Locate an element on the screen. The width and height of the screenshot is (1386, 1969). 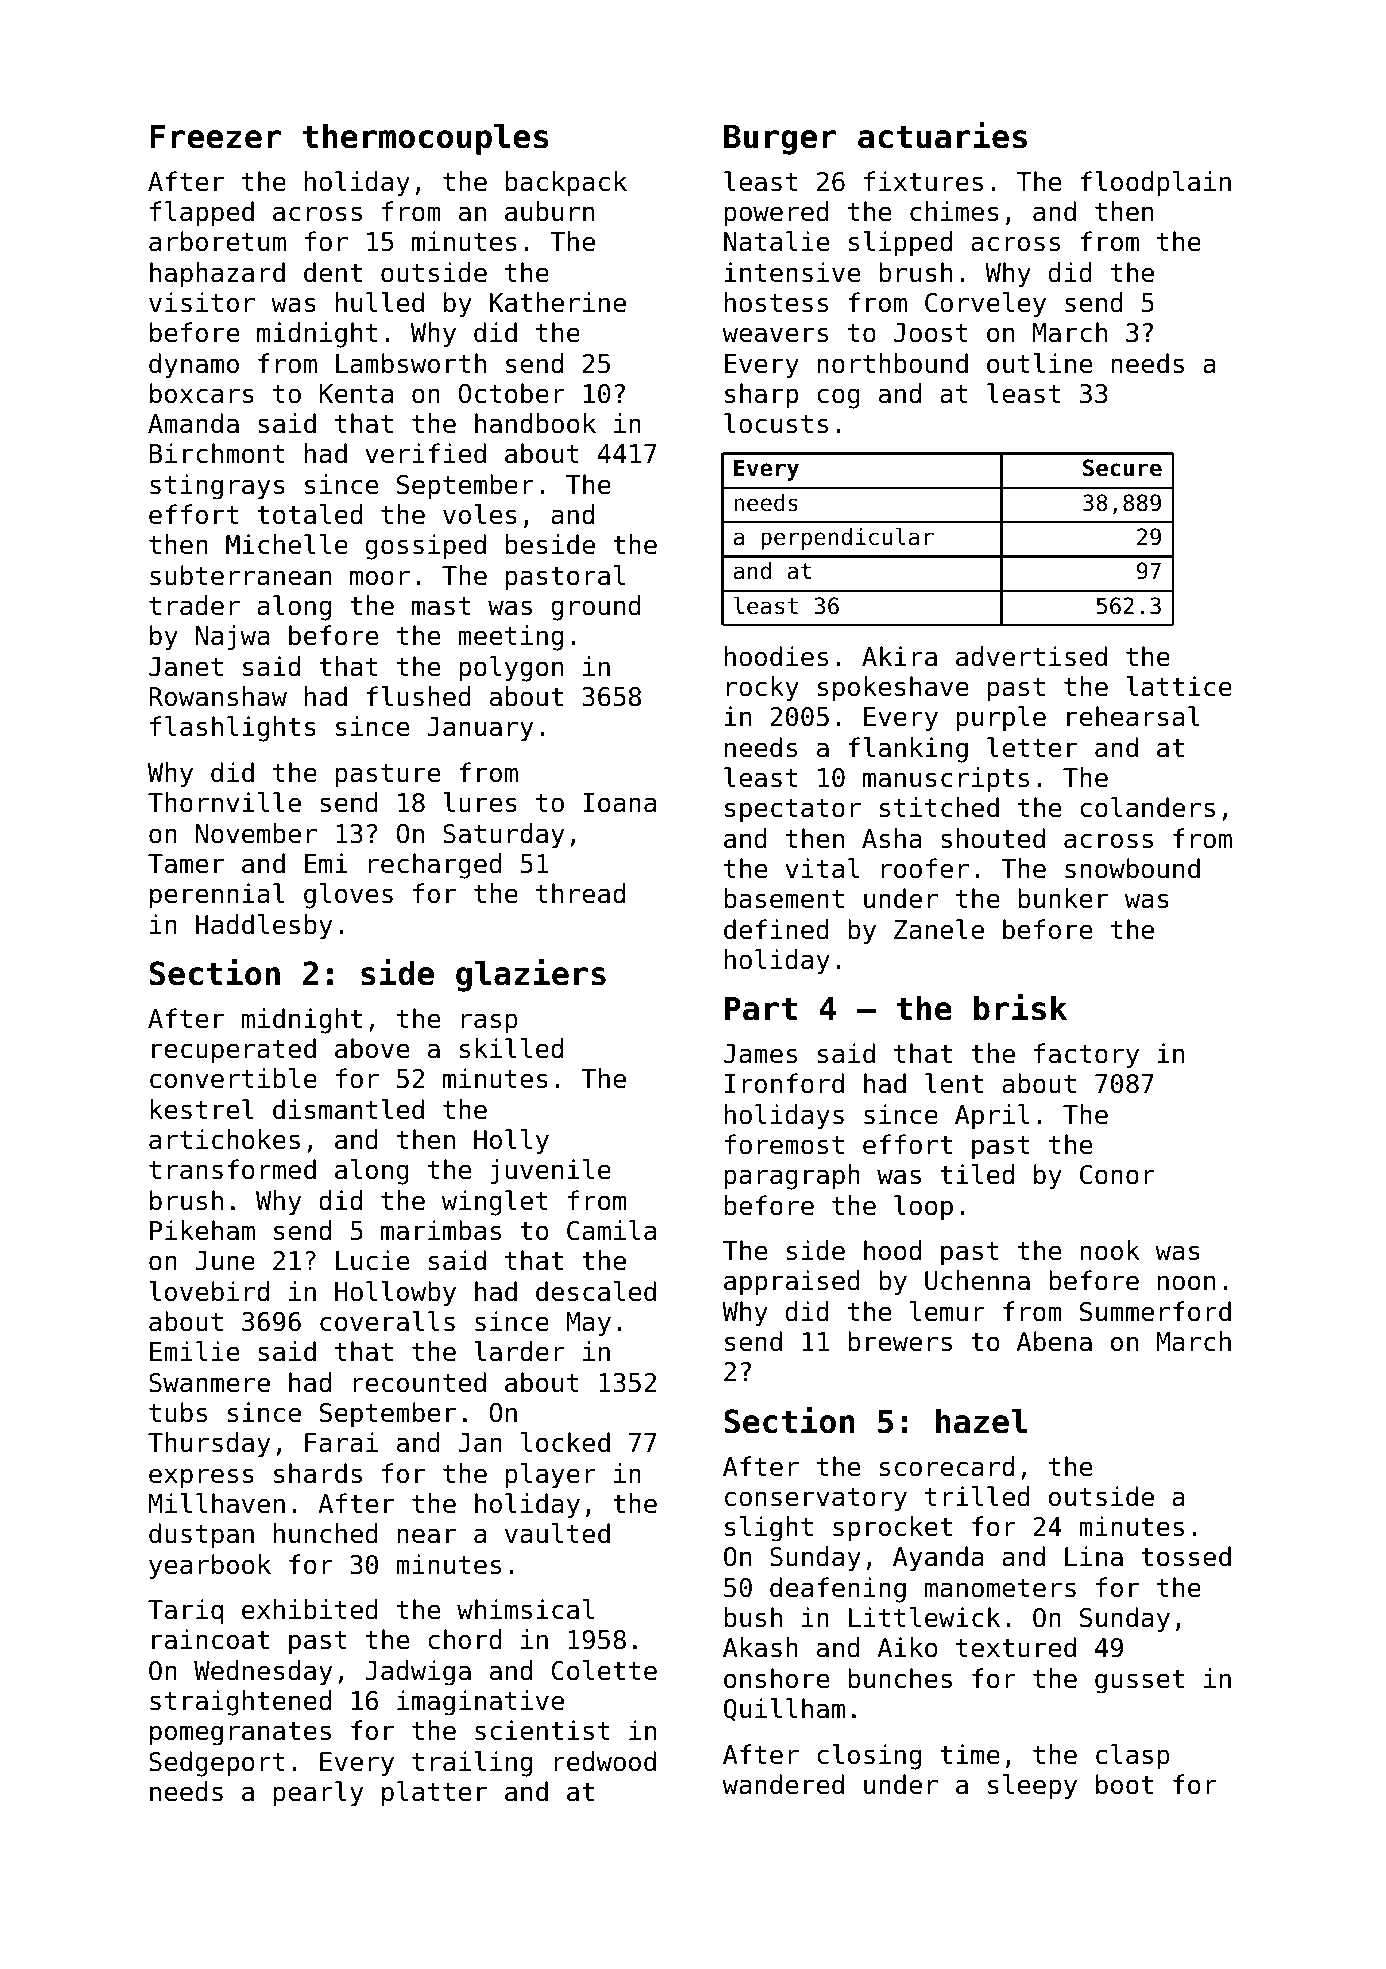
actuaries is located at coordinates (942, 135).
